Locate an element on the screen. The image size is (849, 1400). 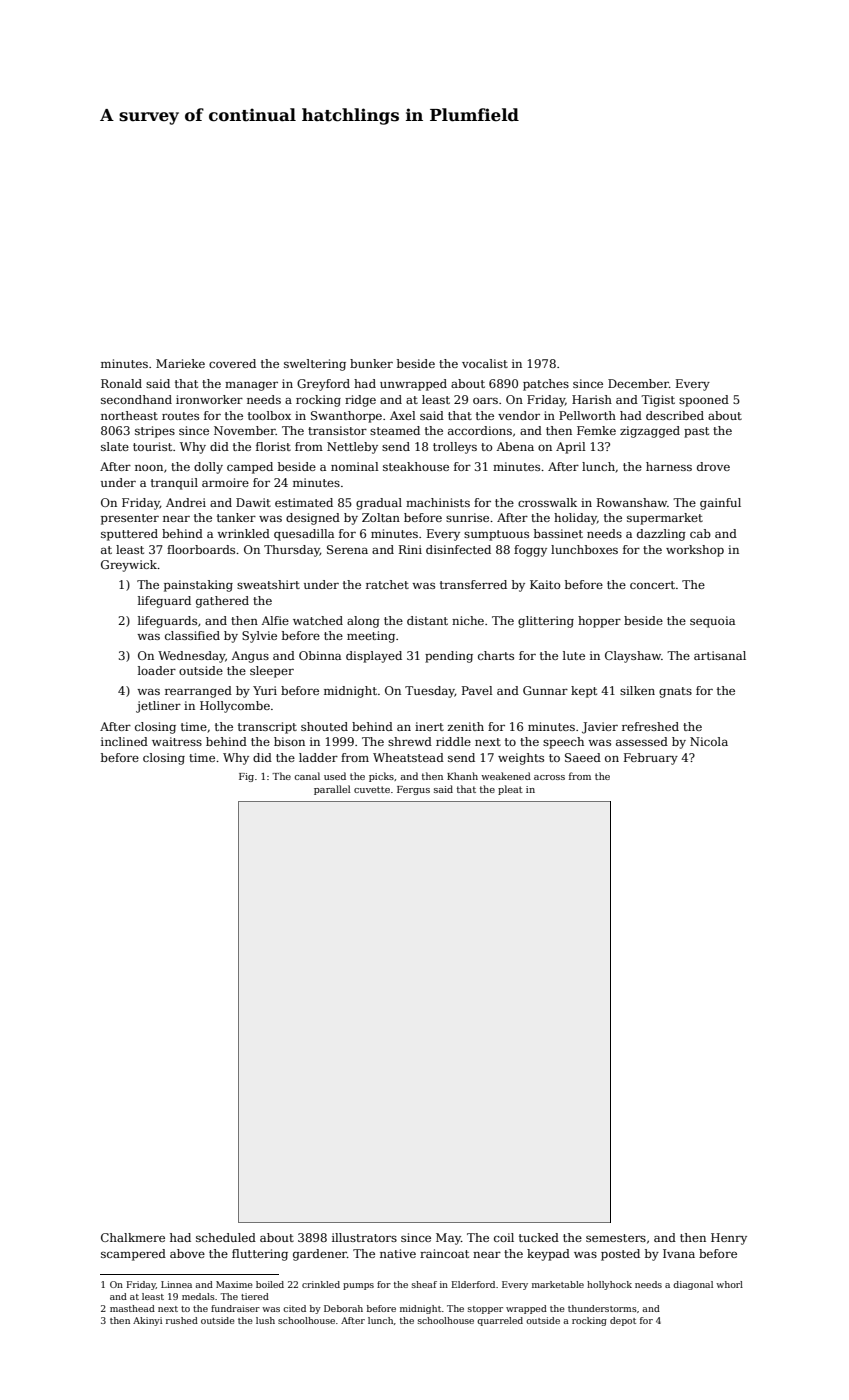
spooned is located at coordinates (704, 401).
